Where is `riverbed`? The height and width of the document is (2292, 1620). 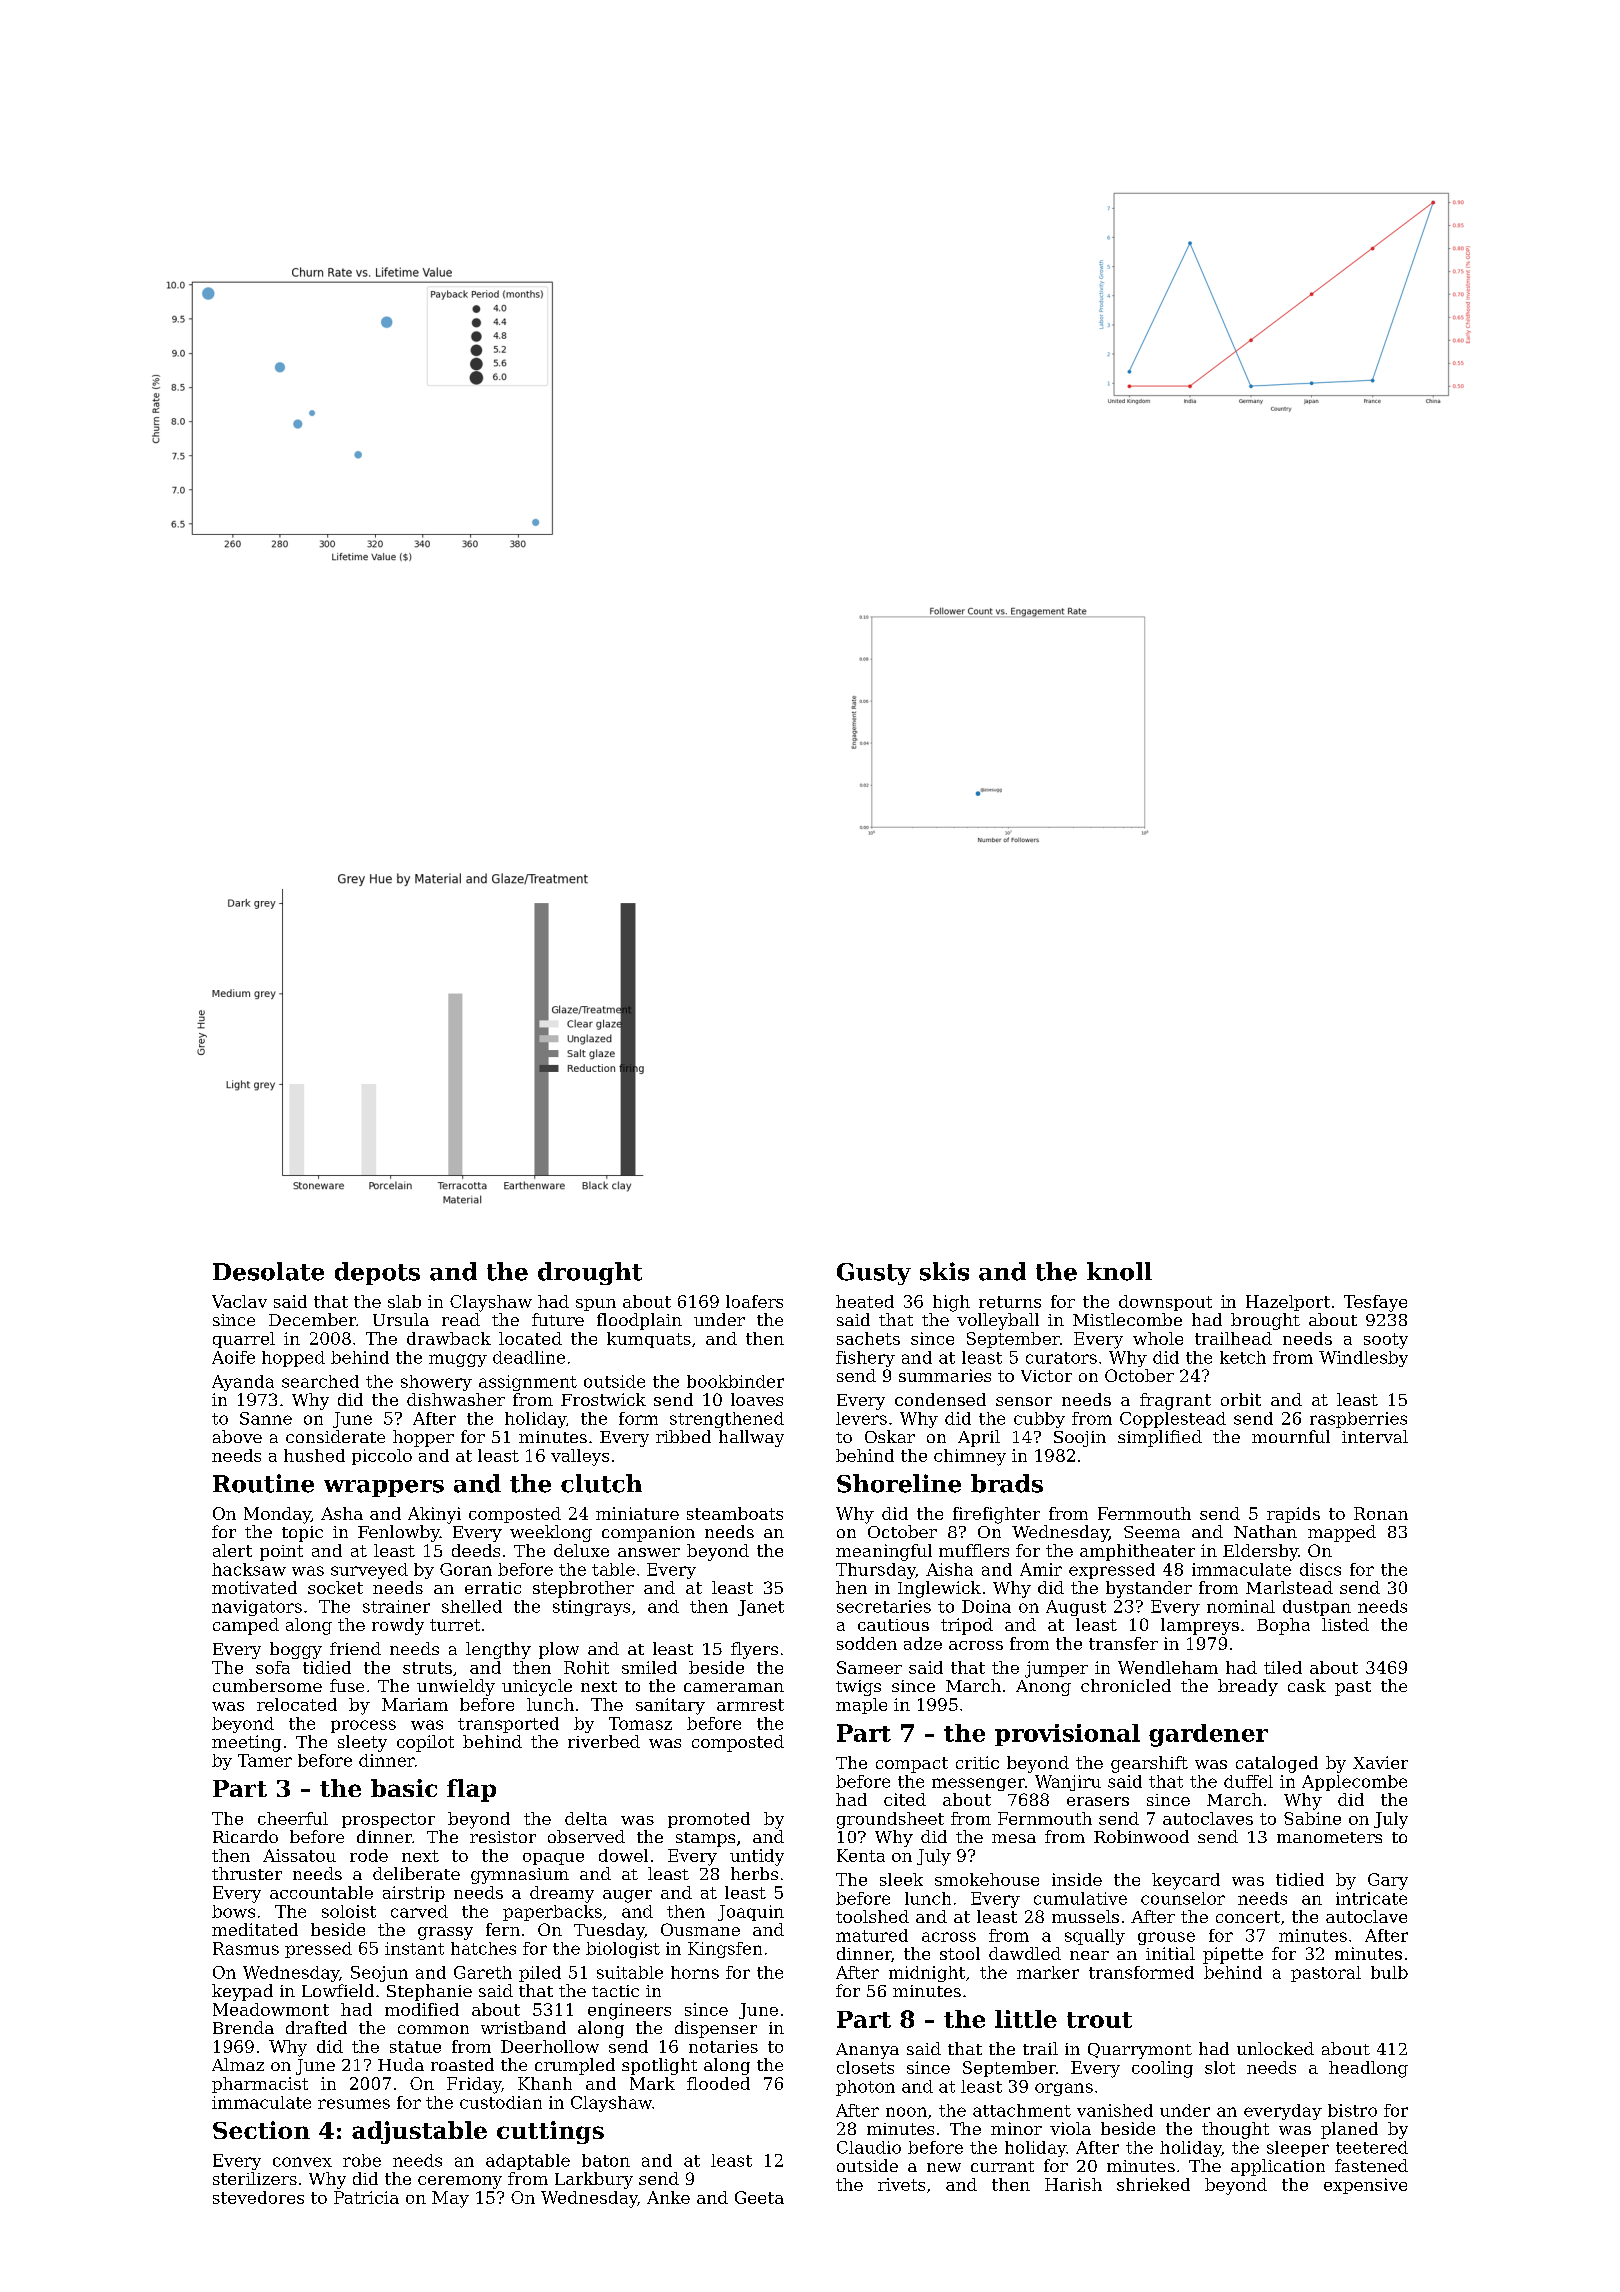 riverbed is located at coordinates (604, 1741).
